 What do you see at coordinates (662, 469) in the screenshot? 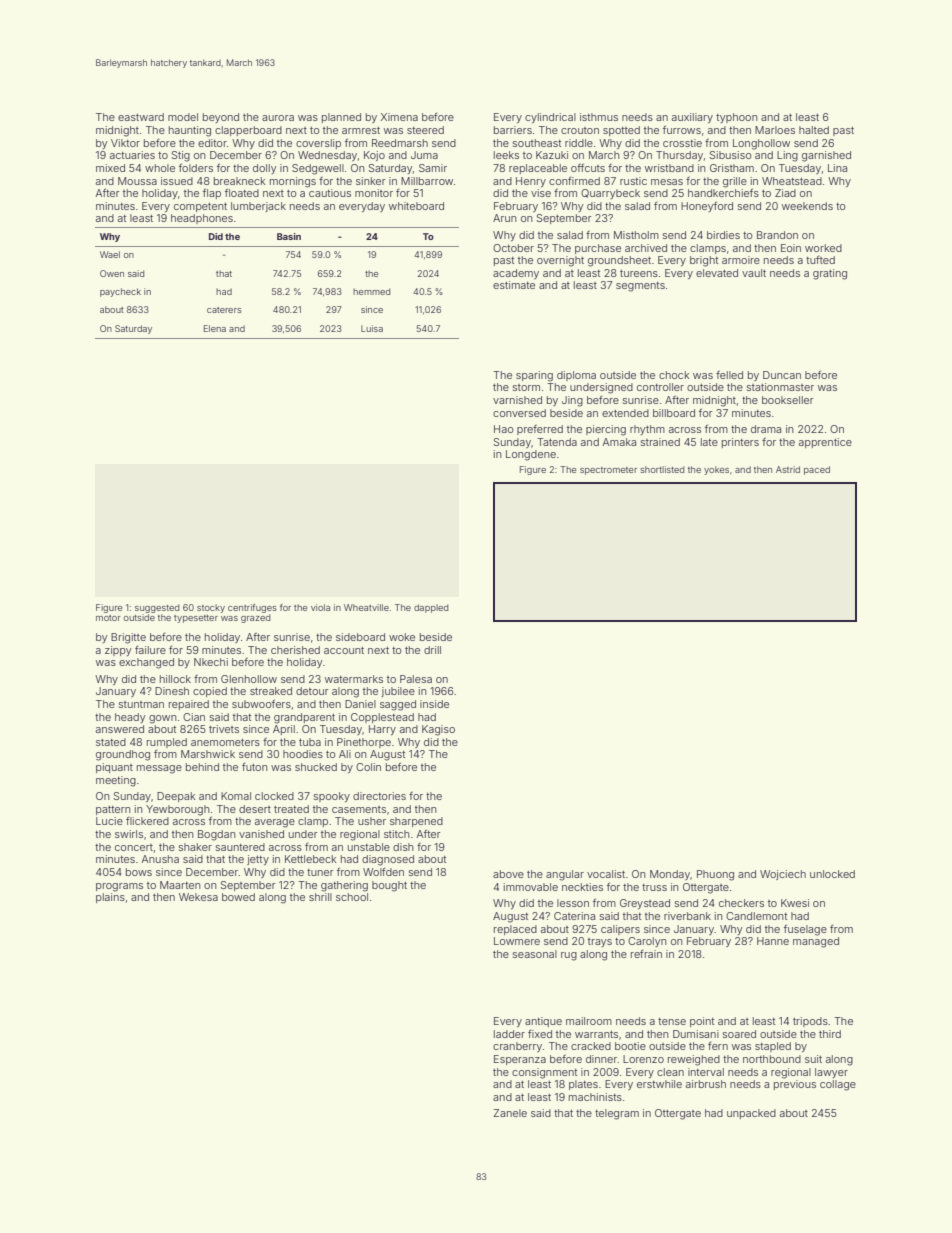
I see `shortlisted` at bounding box center [662, 469].
